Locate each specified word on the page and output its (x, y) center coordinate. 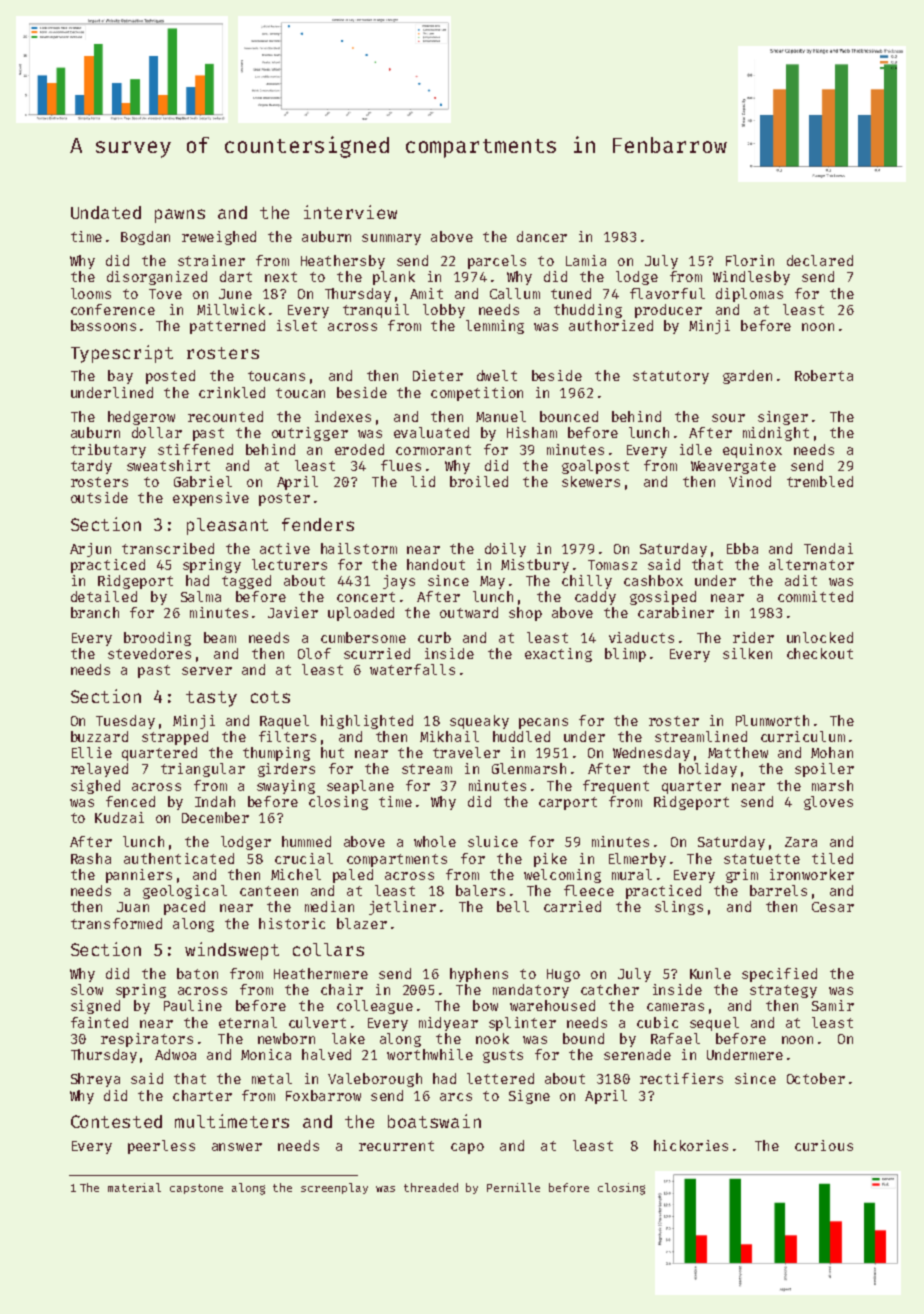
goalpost (595, 467)
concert (366, 597)
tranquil (376, 311)
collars (328, 949)
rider (753, 637)
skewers (591, 481)
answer (237, 1147)
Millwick (231, 309)
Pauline (193, 1005)
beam (220, 637)
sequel (714, 1024)
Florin (750, 260)
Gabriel (203, 481)
